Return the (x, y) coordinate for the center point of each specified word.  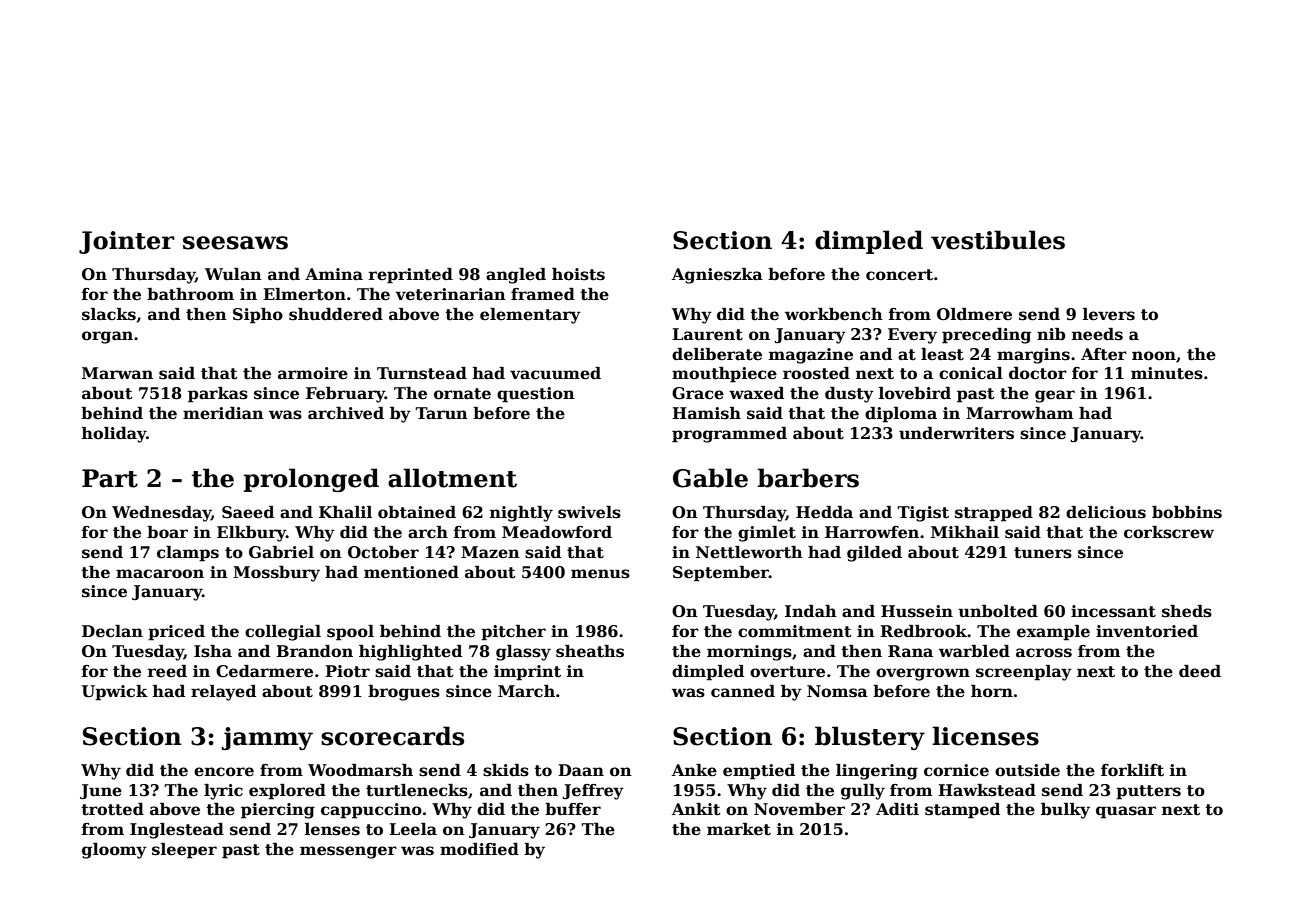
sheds (1187, 611)
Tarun (441, 413)
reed (167, 671)
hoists (578, 274)
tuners (1043, 553)
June (101, 791)
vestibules (998, 240)
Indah (811, 611)
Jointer (127, 242)
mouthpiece (724, 375)
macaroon (160, 574)
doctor (1038, 373)
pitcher (513, 633)
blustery (870, 738)
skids (506, 770)
